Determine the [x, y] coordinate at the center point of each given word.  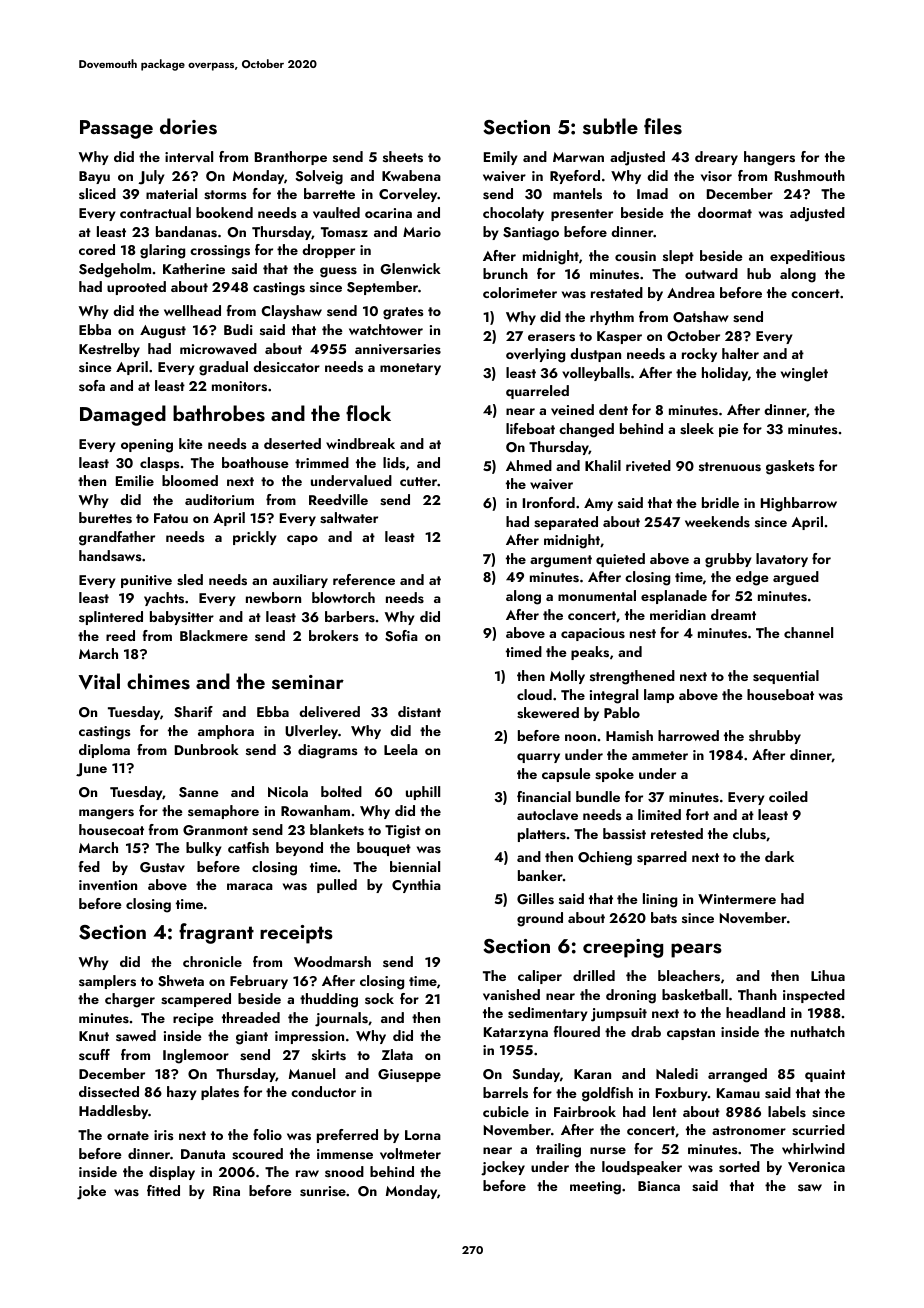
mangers [106, 814]
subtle [610, 126]
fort [697, 814]
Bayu [94, 177]
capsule [566, 775]
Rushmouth [810, 176]
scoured [257, 1154]
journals [341, 1019]
